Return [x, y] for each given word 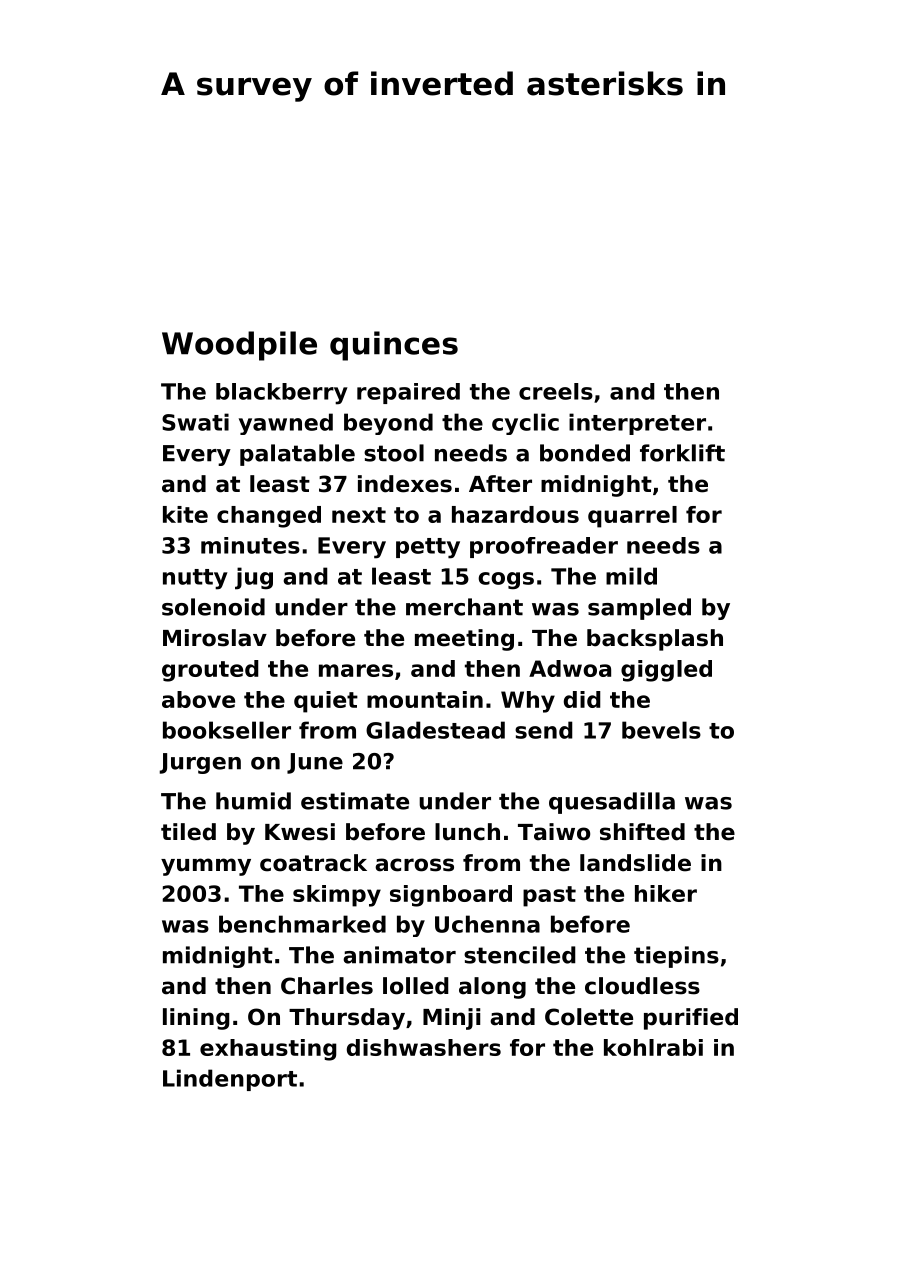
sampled [639, 609]
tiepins [676, 957]
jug [254, 578]
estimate [355, 801]
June [315, 763]
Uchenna [487, 924]
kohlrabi [653, 1047]
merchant [464, 607]
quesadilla [612, 803]
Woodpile [239, 346]
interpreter [637, 424]
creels [556, 391]
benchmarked [302, 924]
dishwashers [424, 1047]
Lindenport [230, 1080]
